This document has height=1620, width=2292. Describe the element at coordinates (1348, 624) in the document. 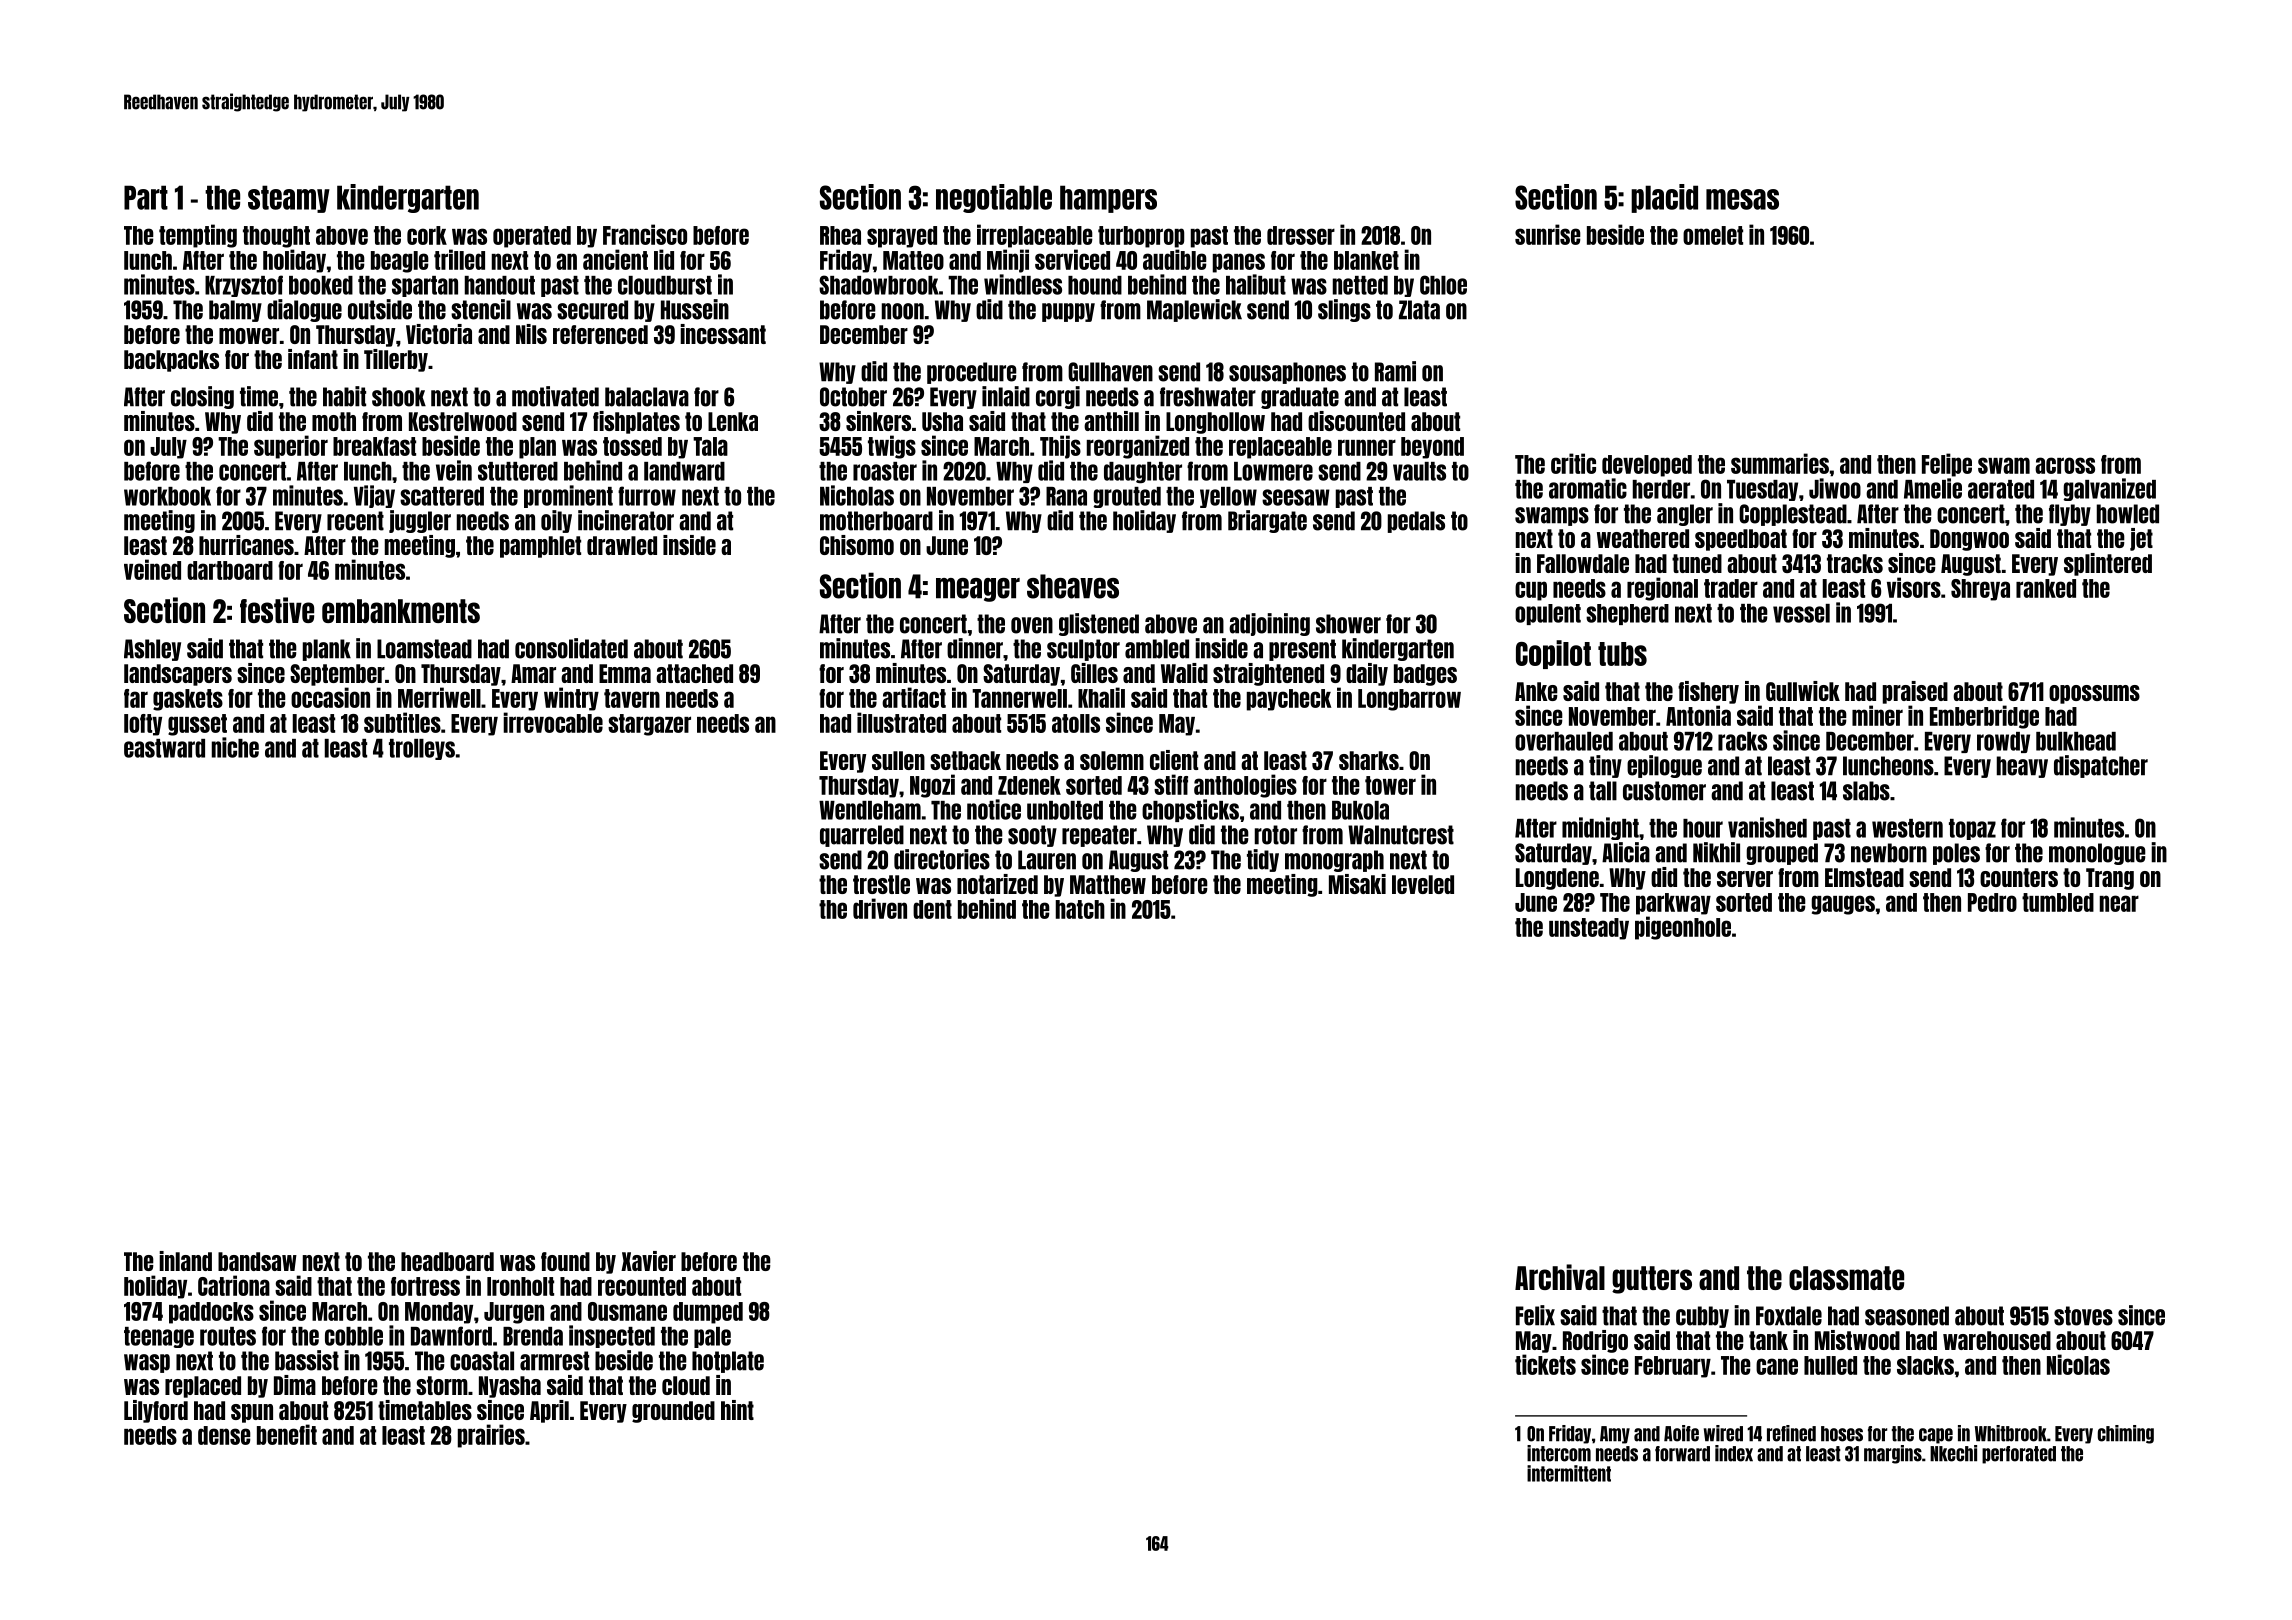

I see `shower` at that location.
